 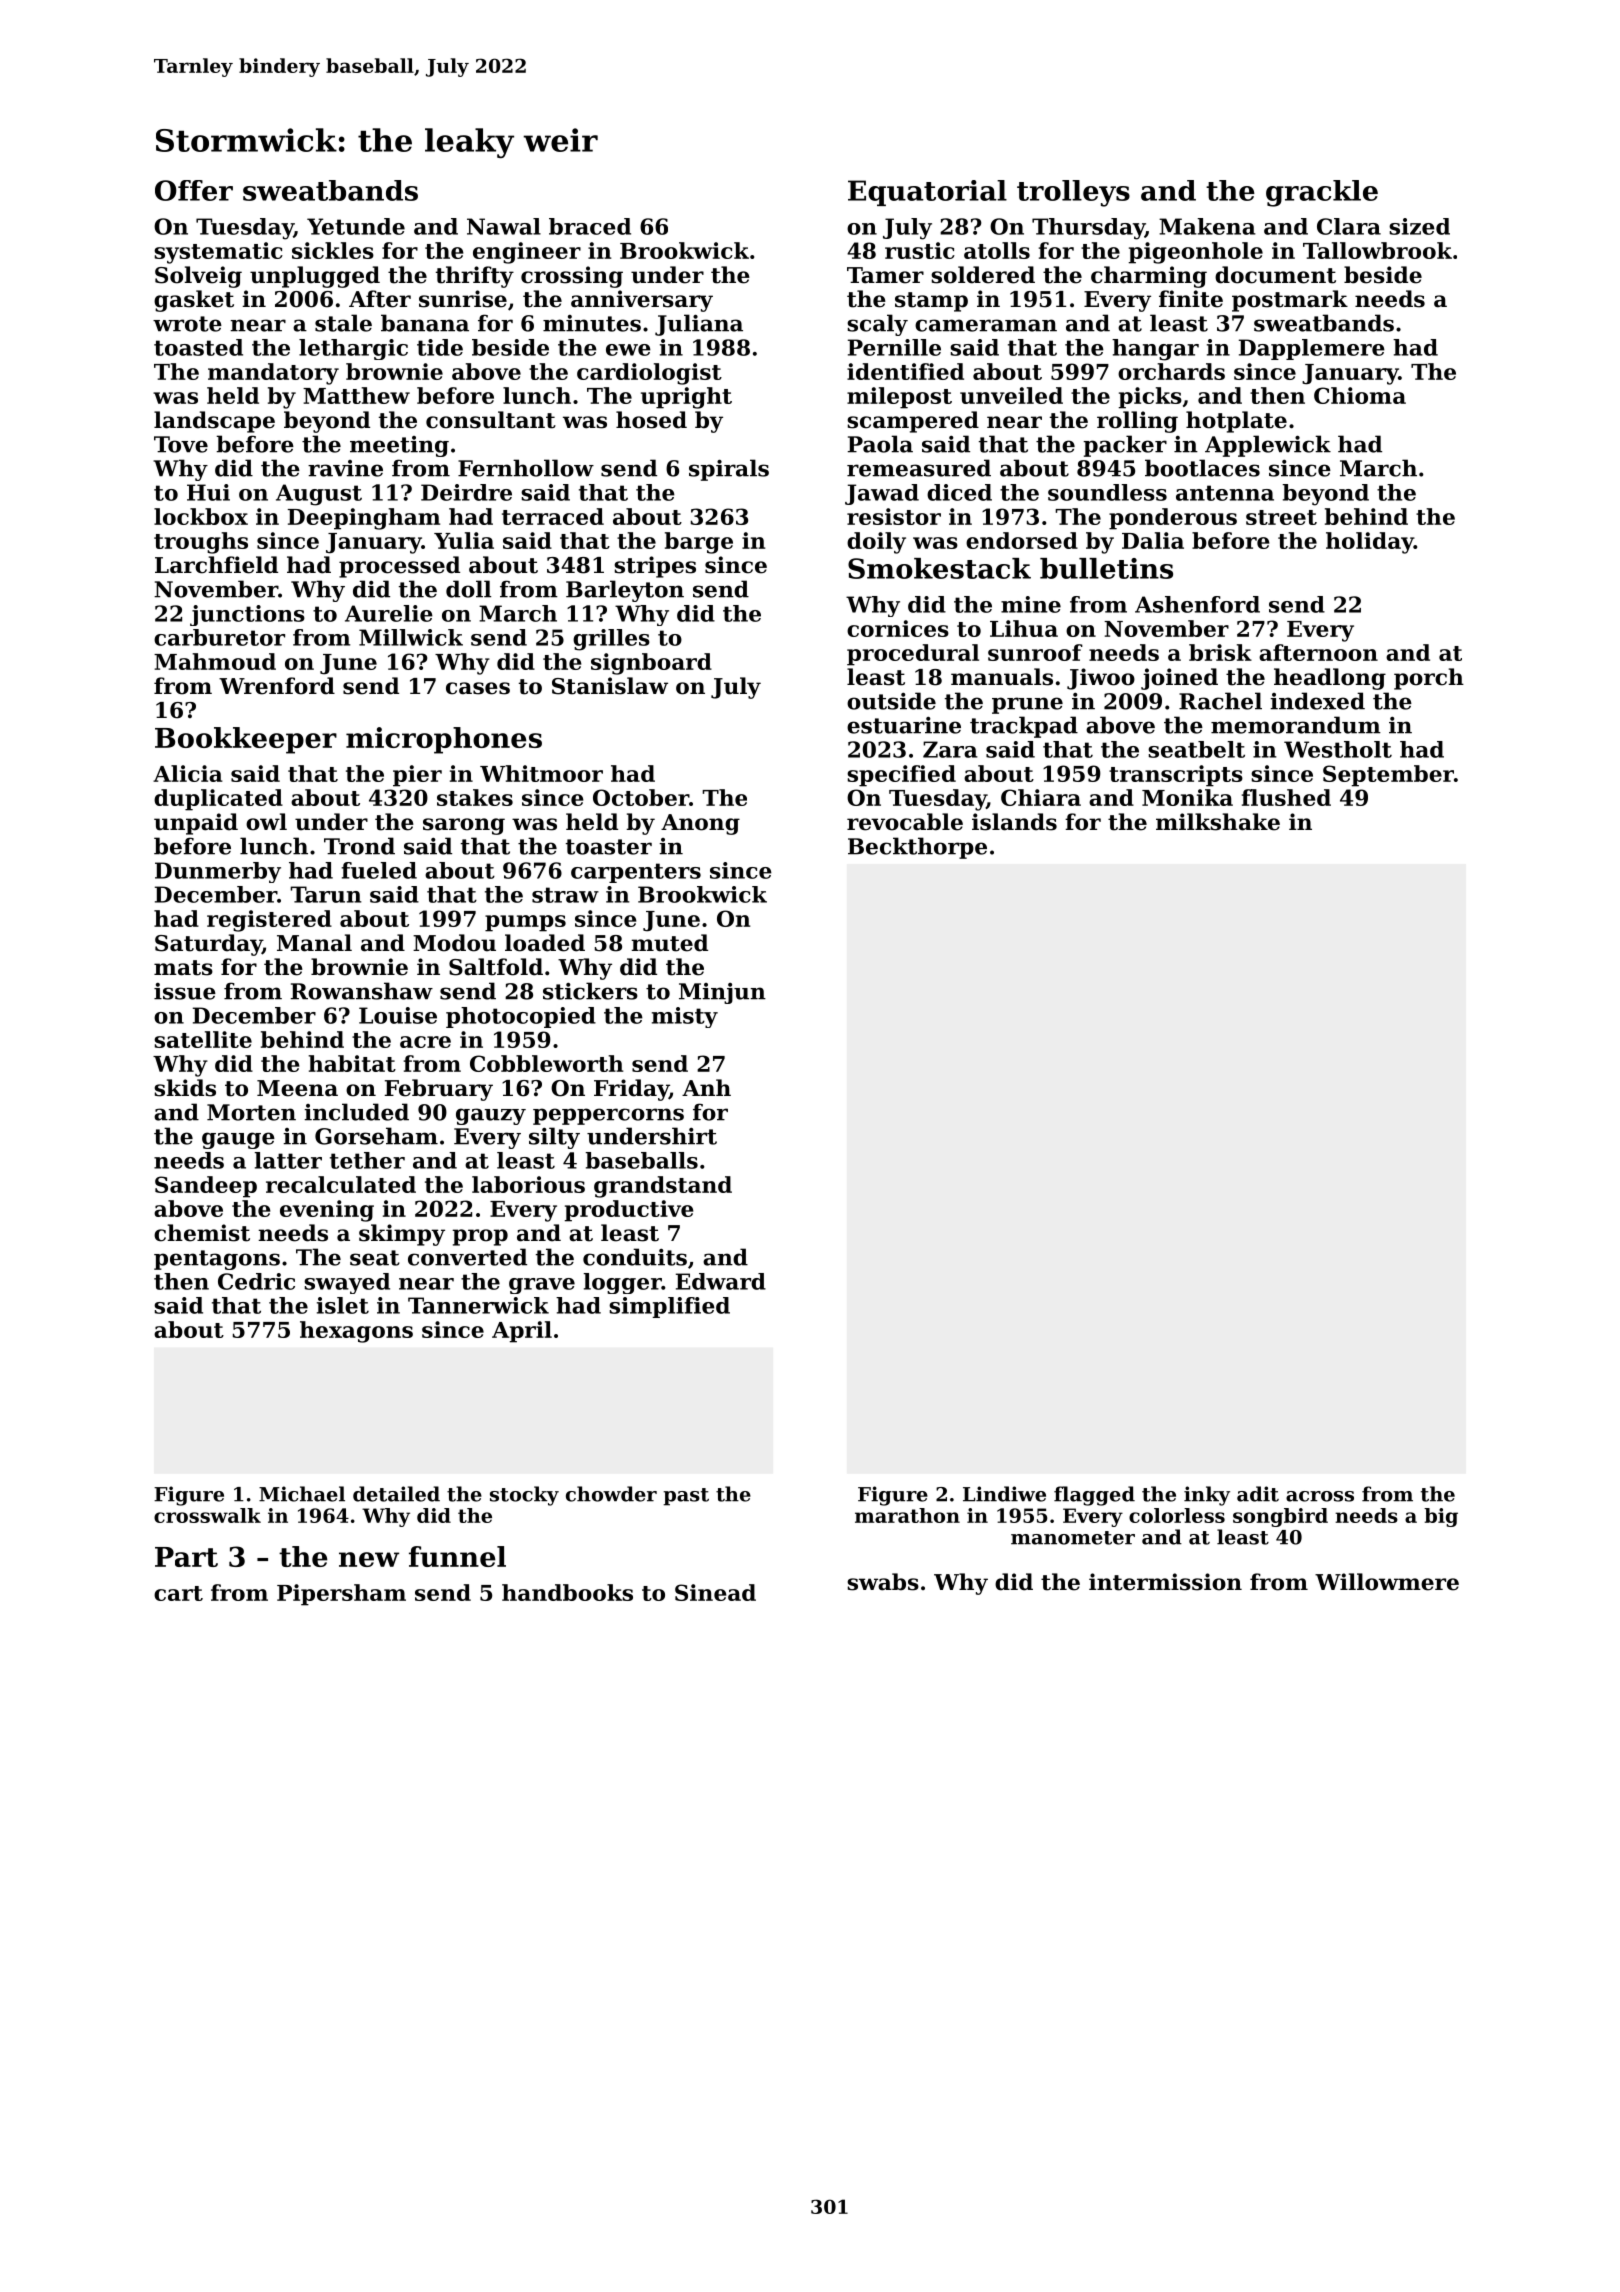 What do you see at coordinates (920, 250) in the page?
I see `rustic` at bounding box center [920, 250].
